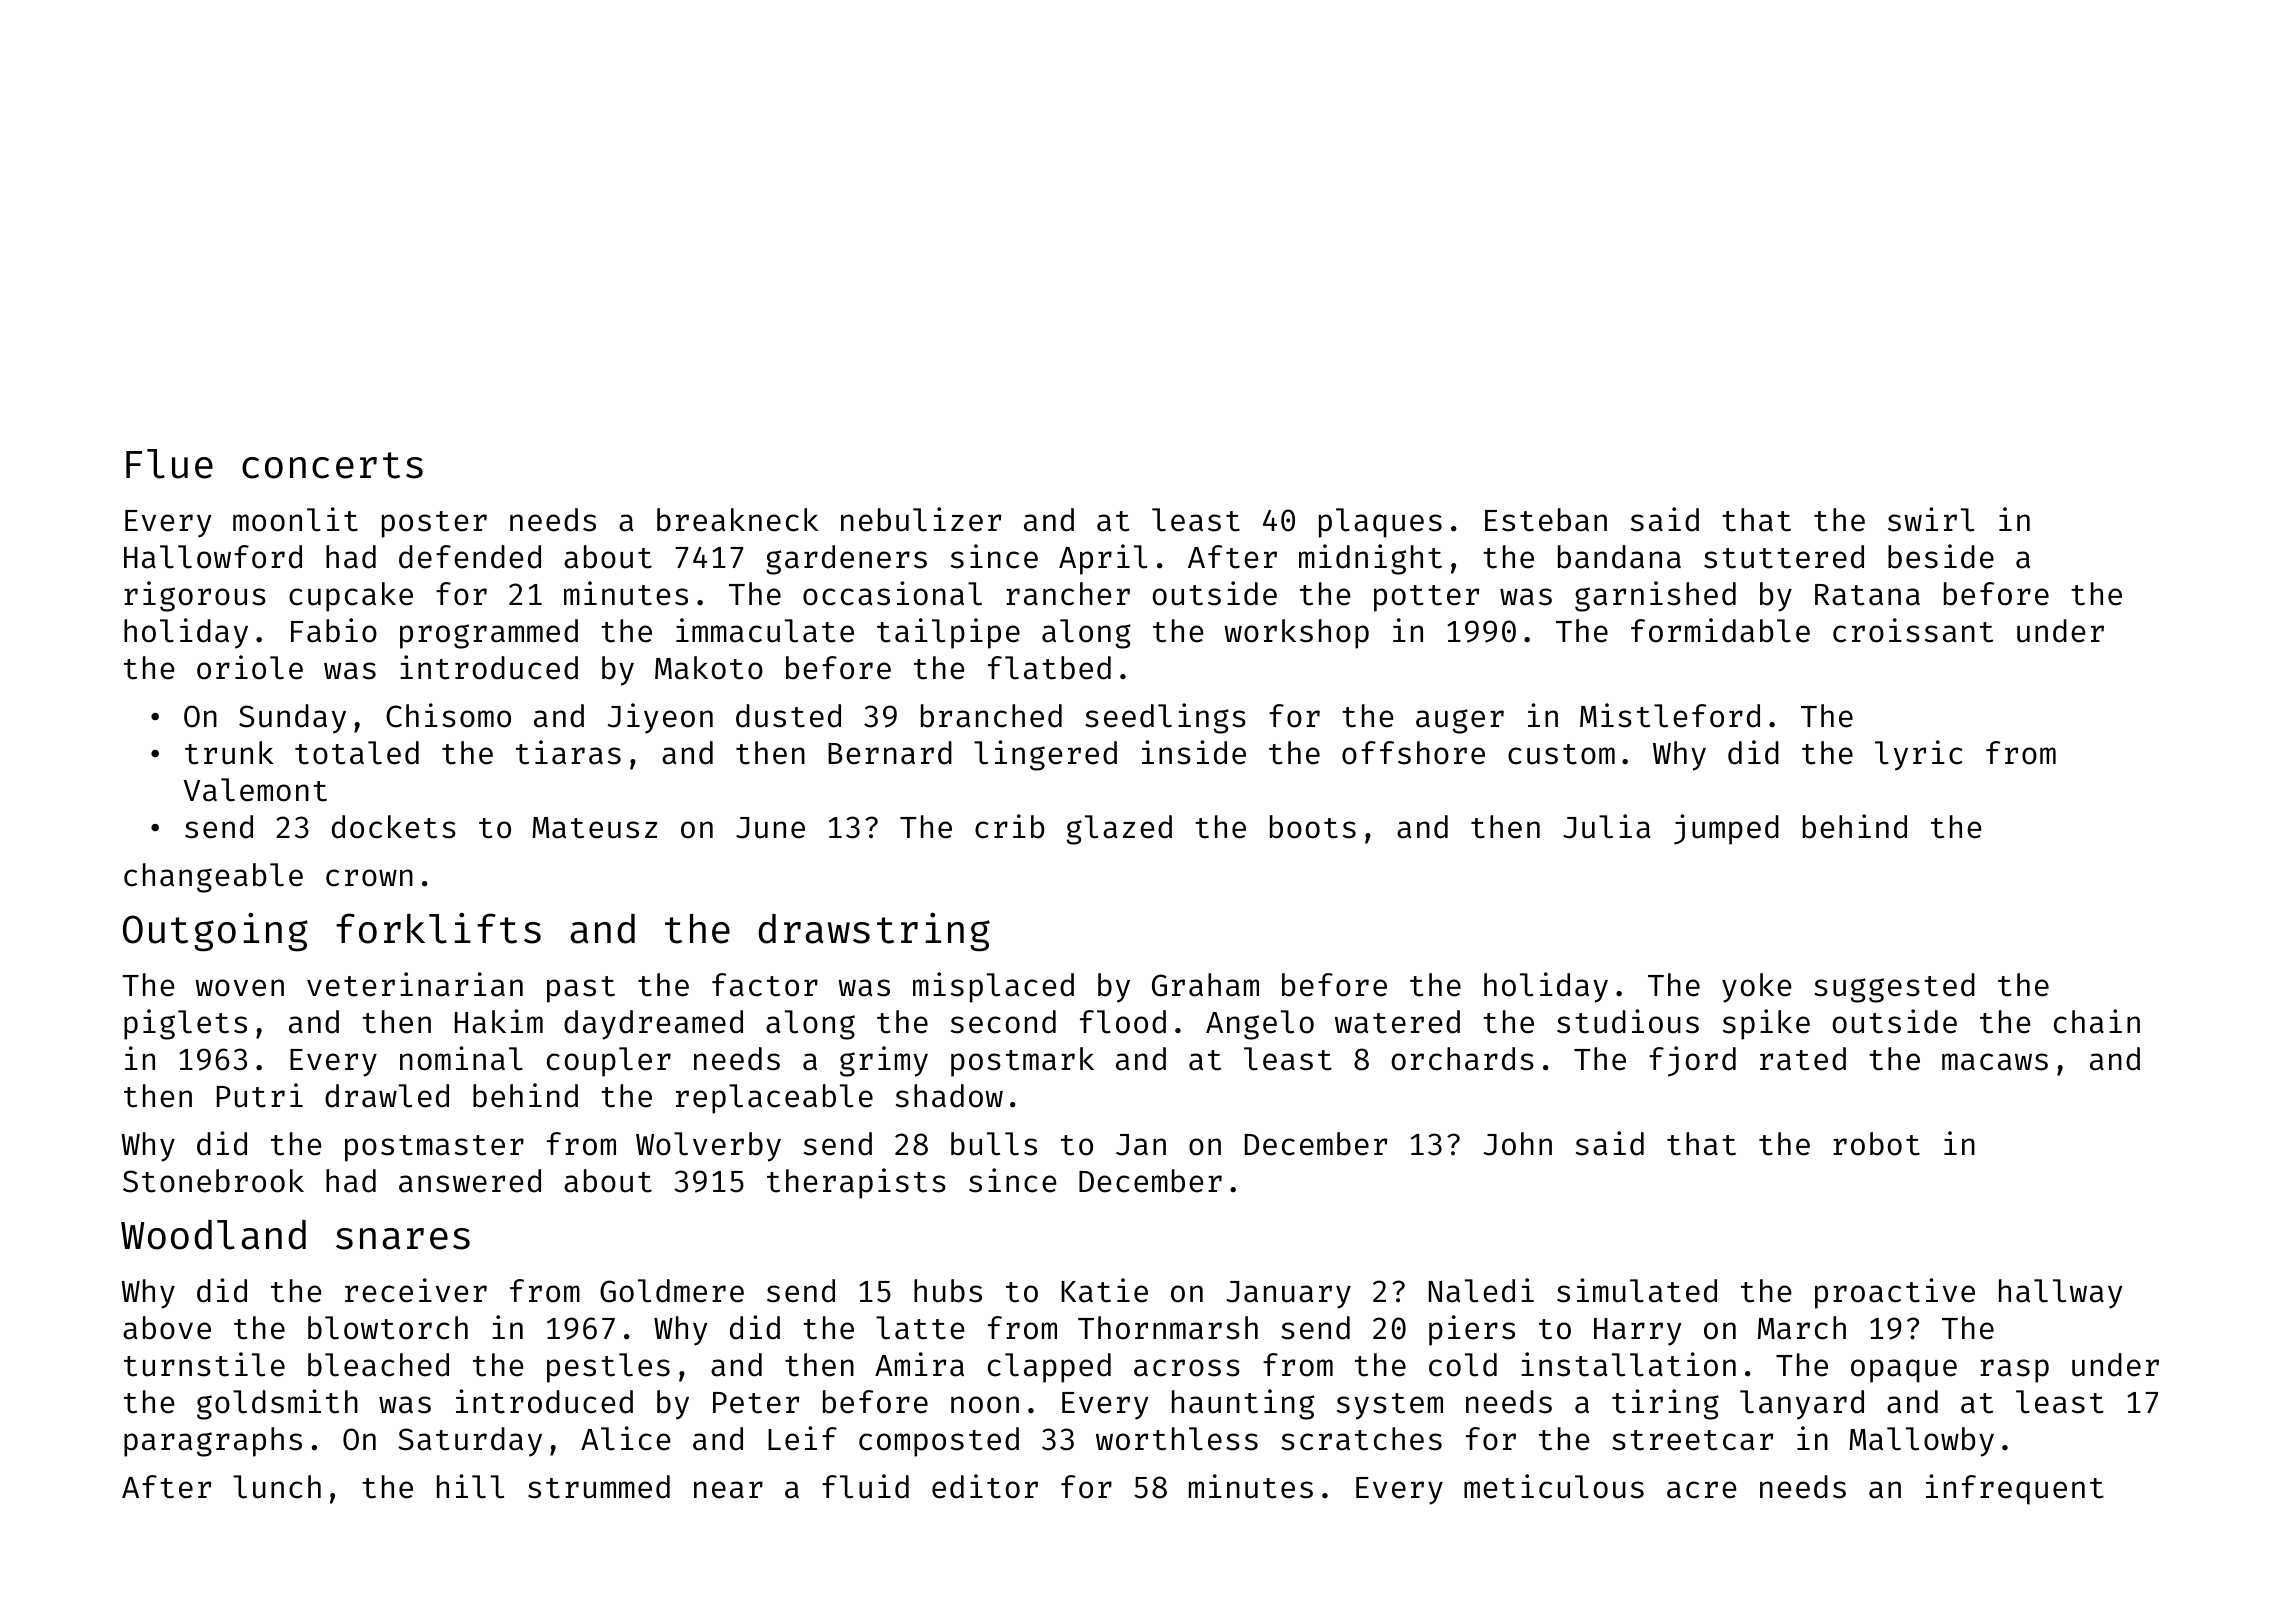 This screenshot has width=2292, height=1620. I want to click on branched, so click(991, 716).
